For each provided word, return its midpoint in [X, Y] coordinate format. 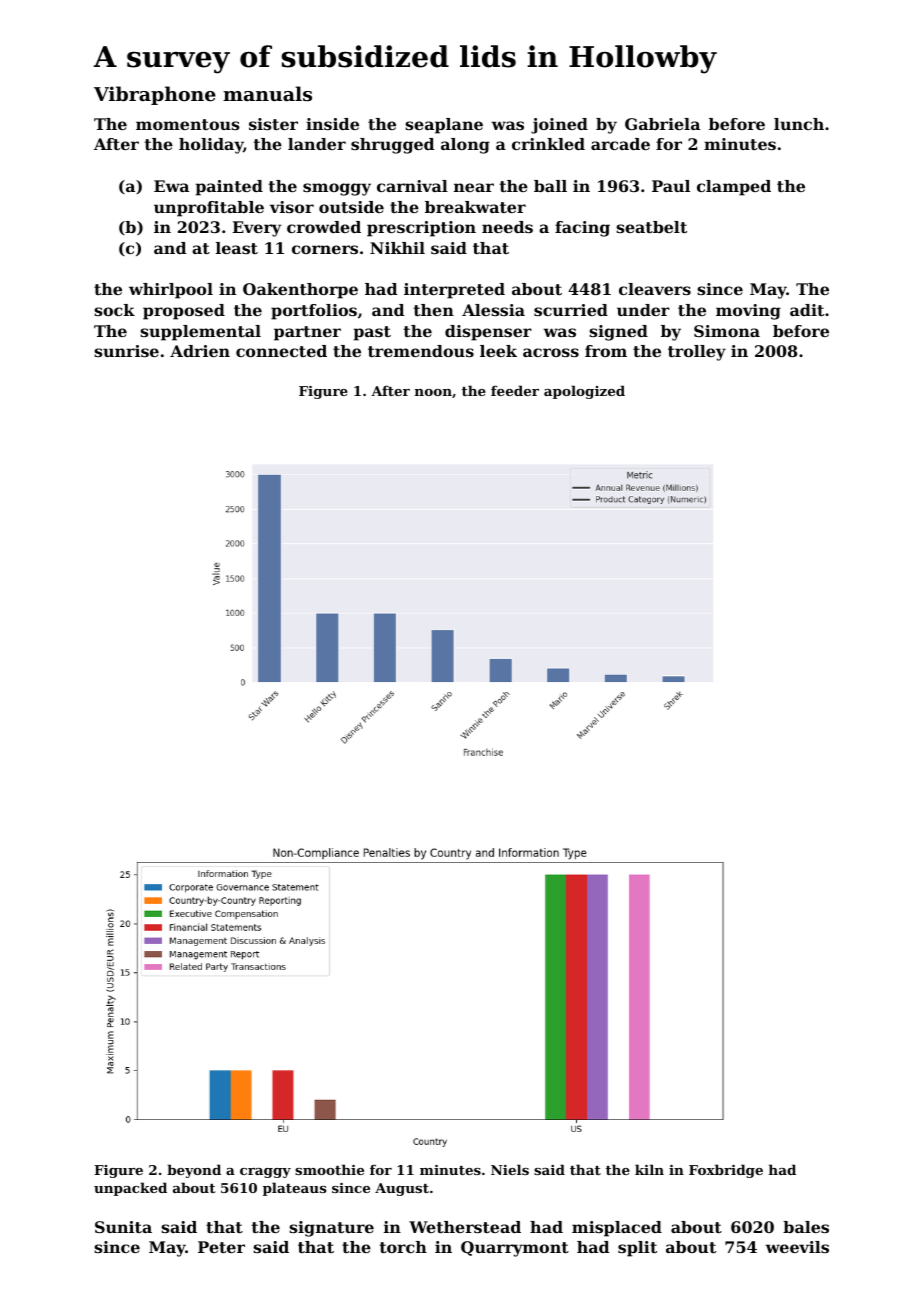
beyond [194, 1171]
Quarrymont [515, 1249]
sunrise [126, 351]
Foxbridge [726, 1171]
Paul [671, 186]
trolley [697, 353]
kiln [649, 1169]
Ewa [171, 186]
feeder [515, 390]
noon [433, 392]
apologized [584, 392]
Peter [221, 1247]
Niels [510, 1169]
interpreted [454, 291]
